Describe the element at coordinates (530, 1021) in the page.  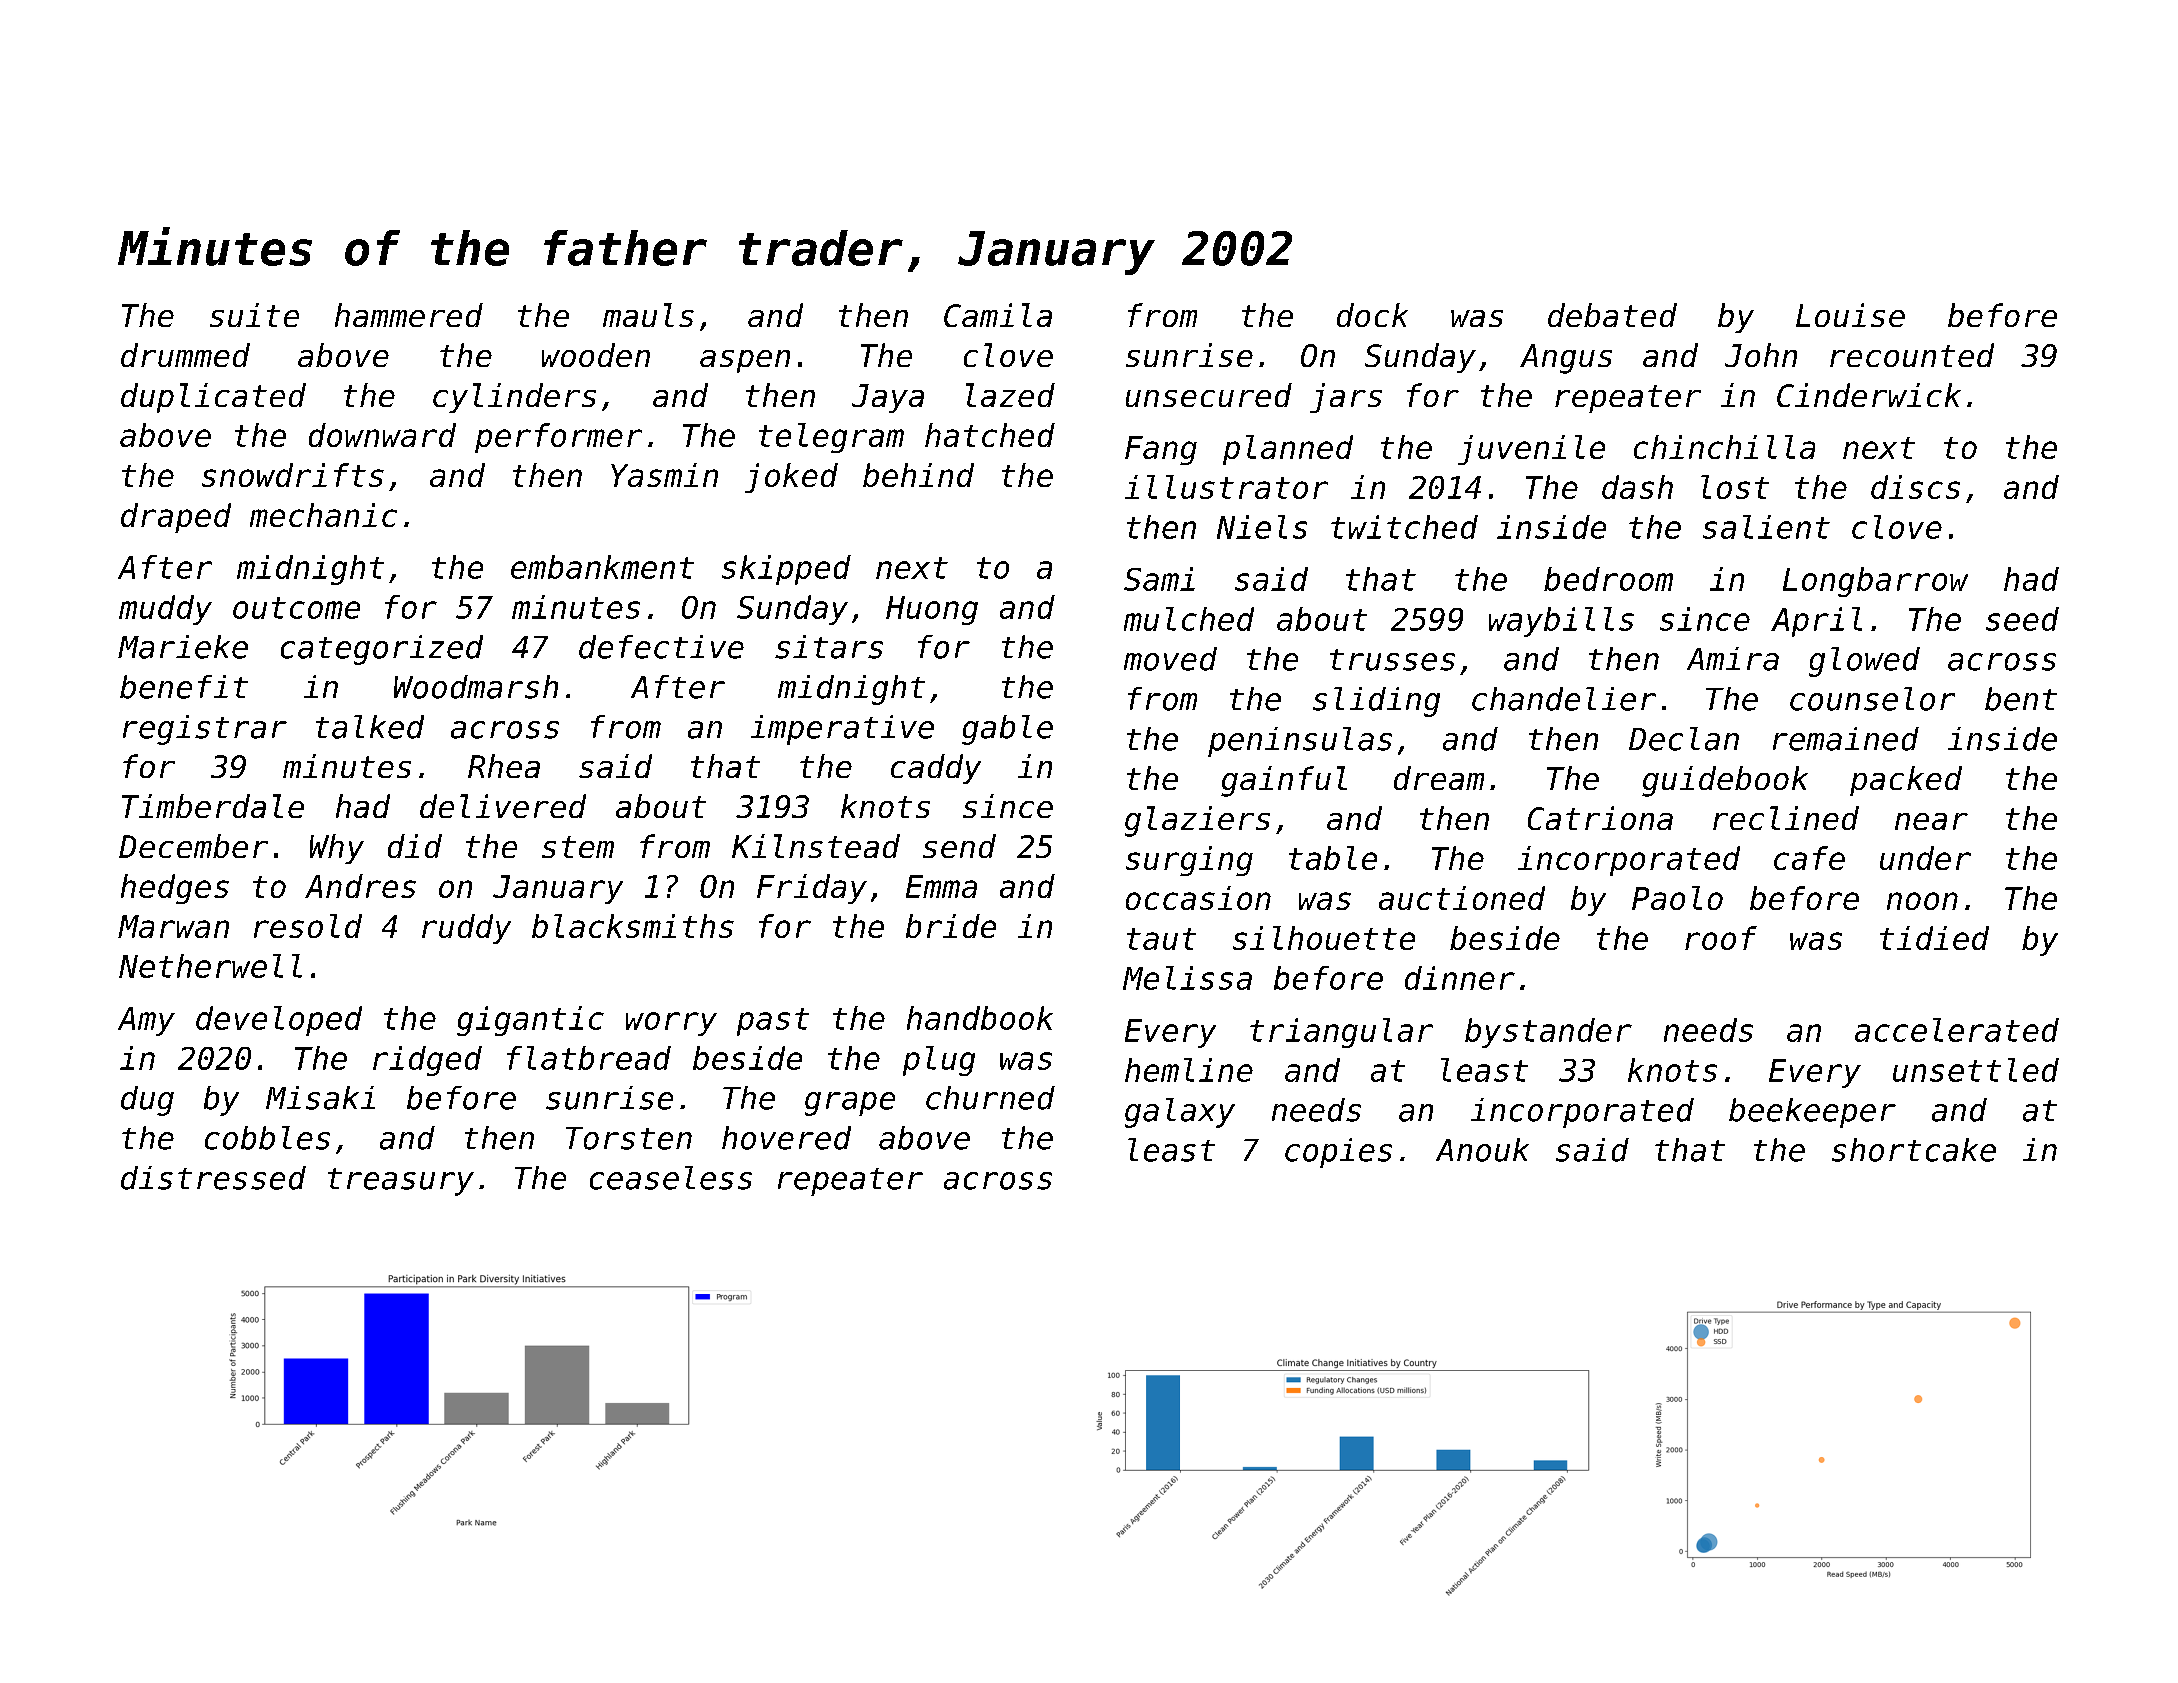
I see `gigantic` at that location.
